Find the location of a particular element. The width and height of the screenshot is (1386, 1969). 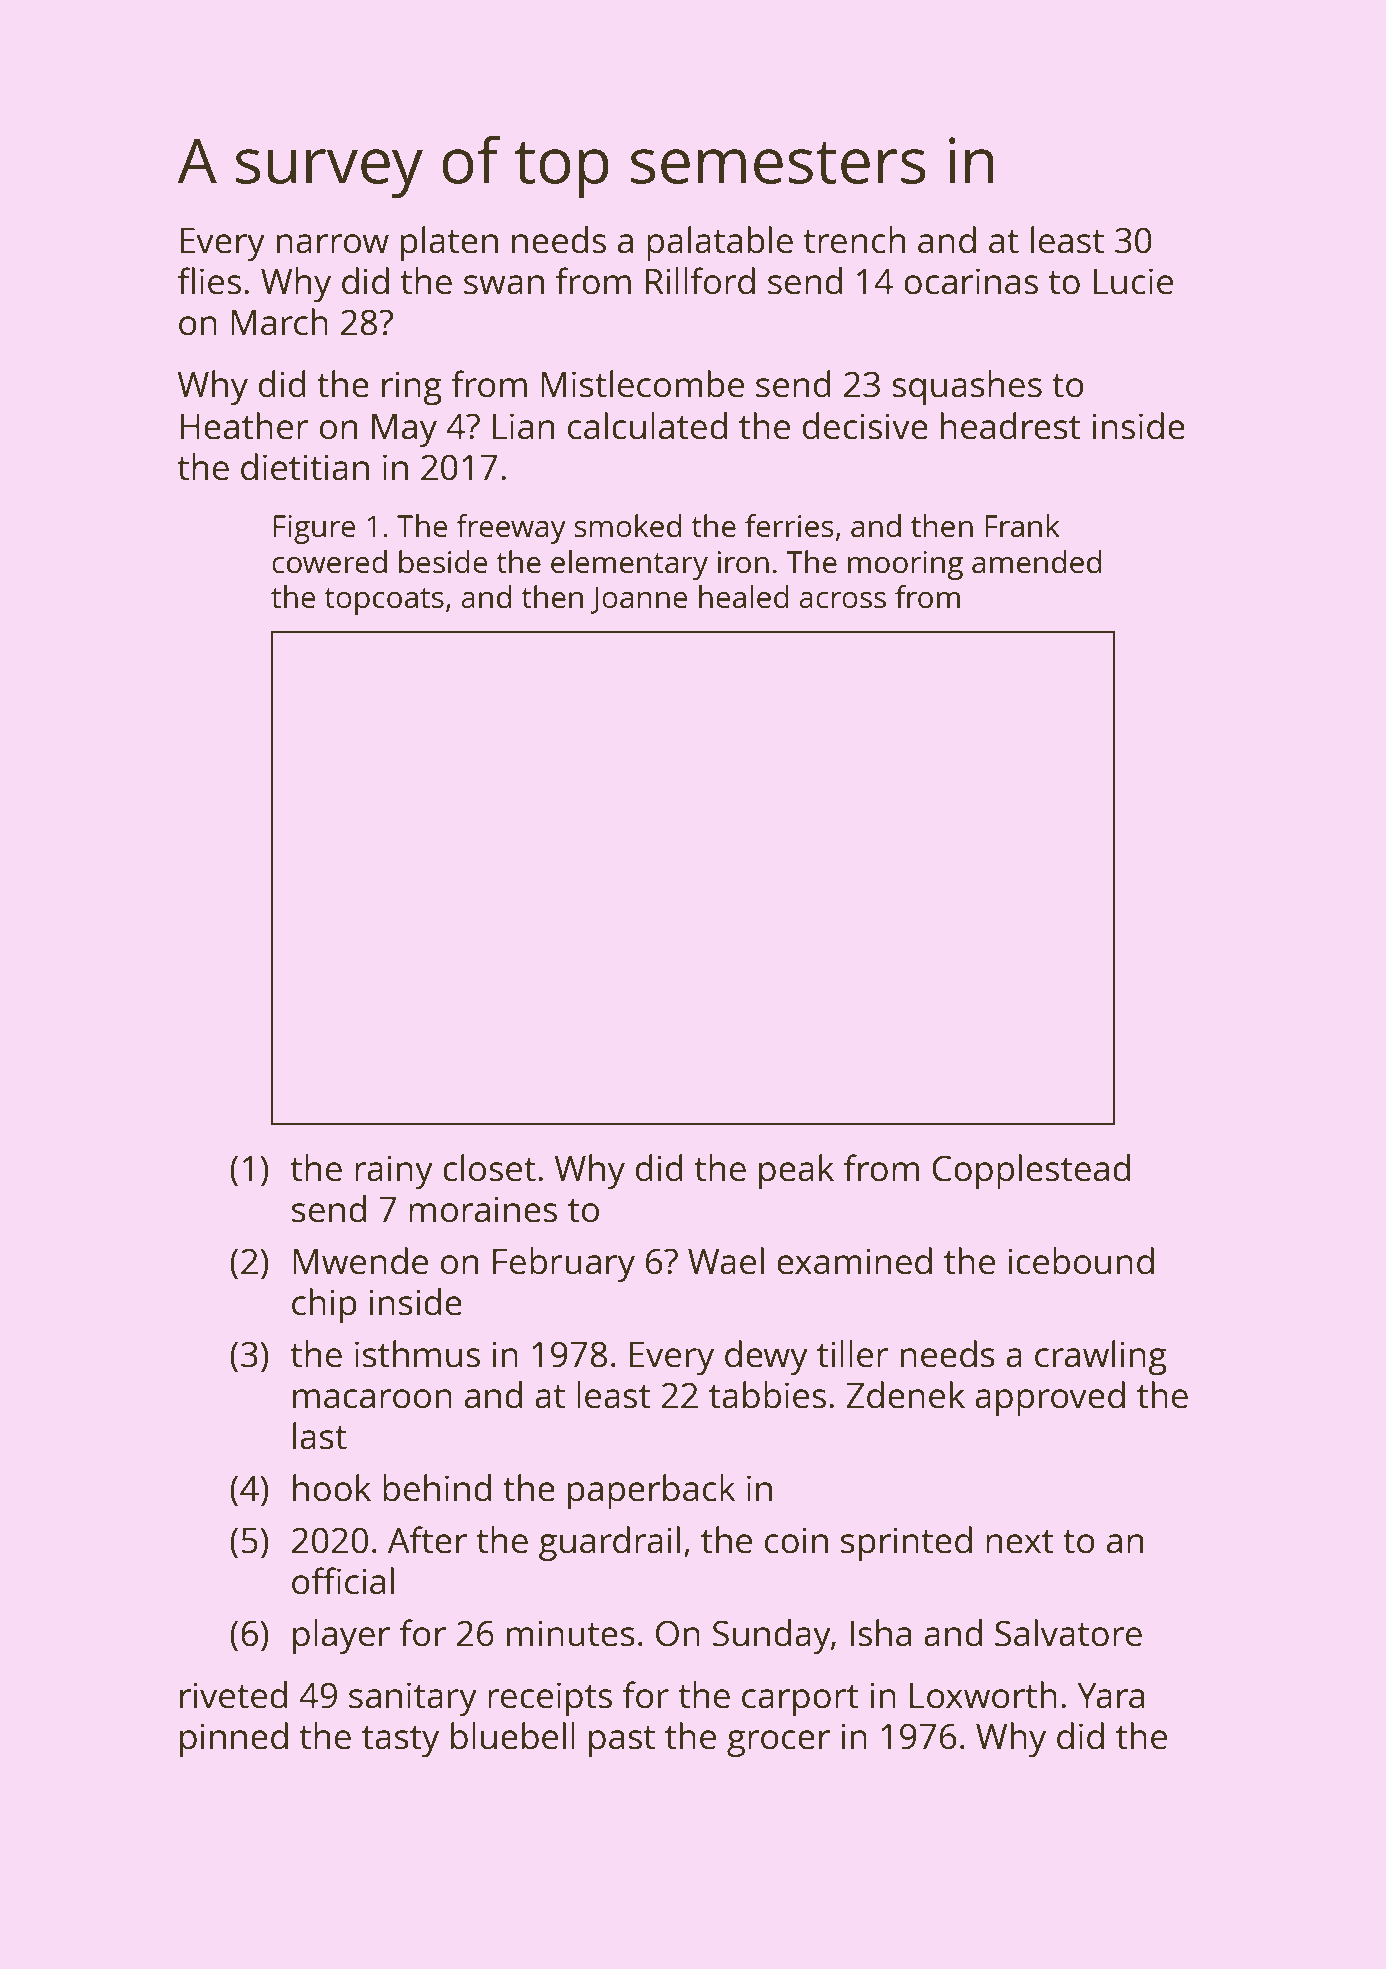

chip is located at coordinates (324, 1305).
